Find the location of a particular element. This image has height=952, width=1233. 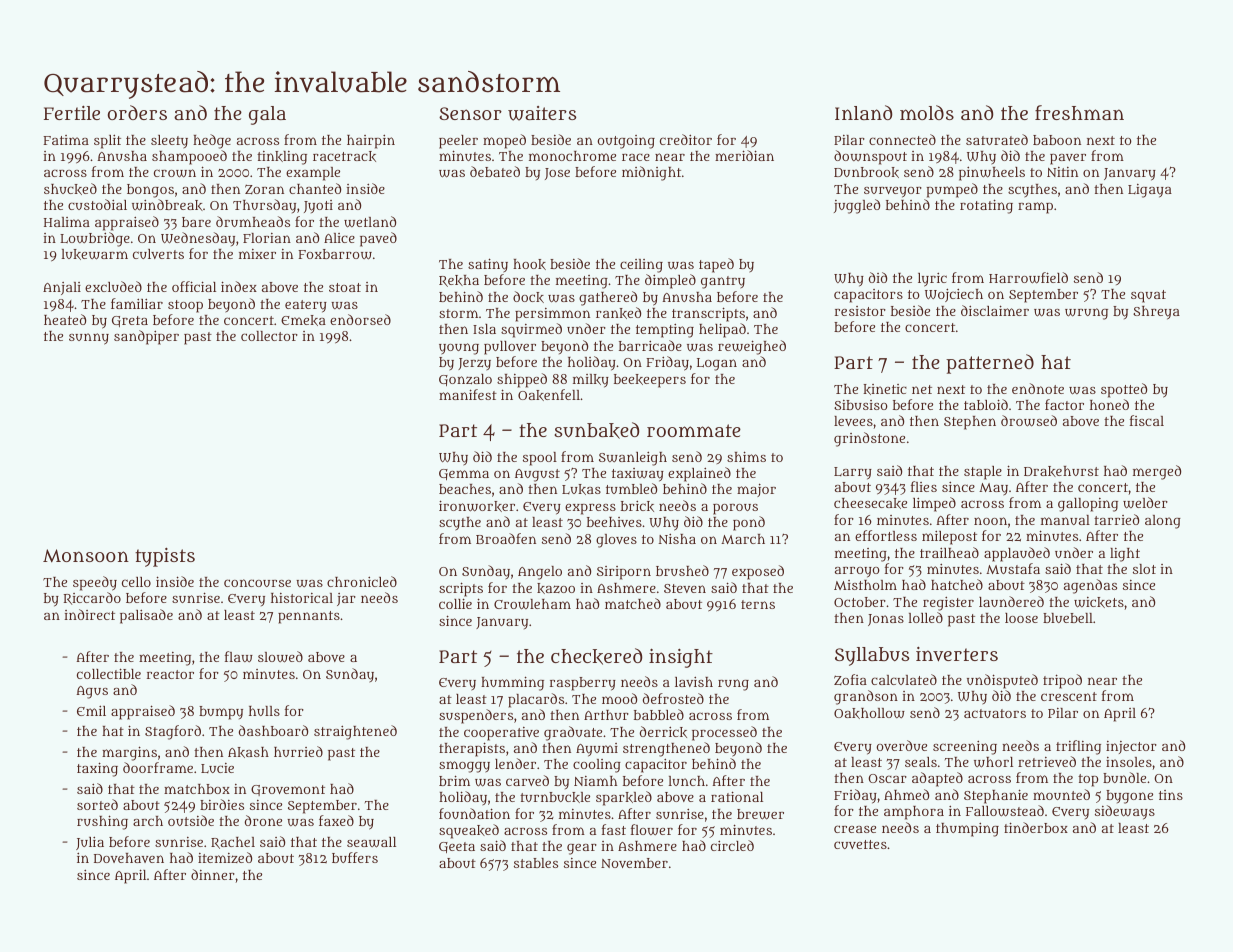

Jyoti is located at coordinates (318, 206).
